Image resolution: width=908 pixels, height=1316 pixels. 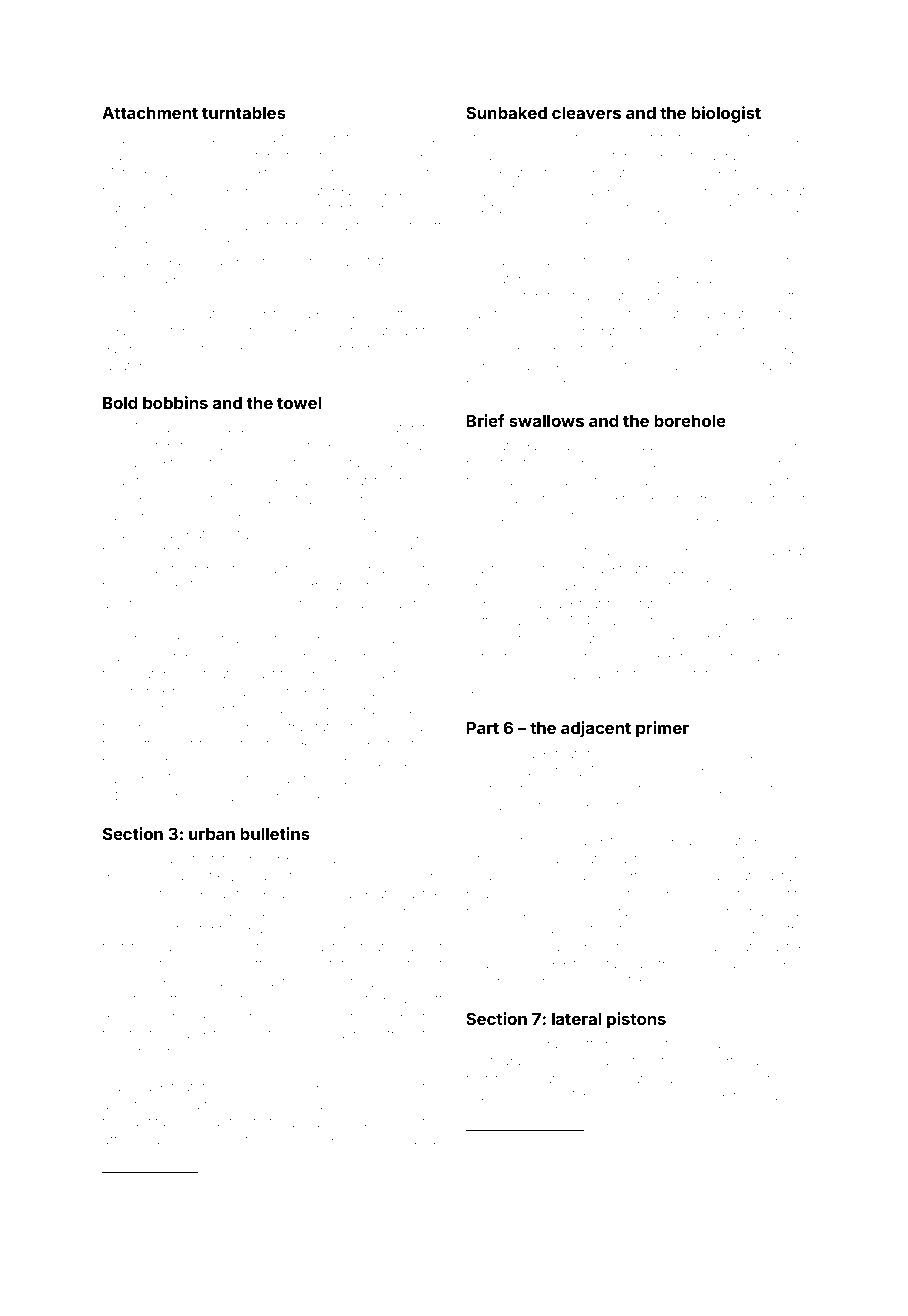 I want to click on crock, so click(x=390, y=138).
